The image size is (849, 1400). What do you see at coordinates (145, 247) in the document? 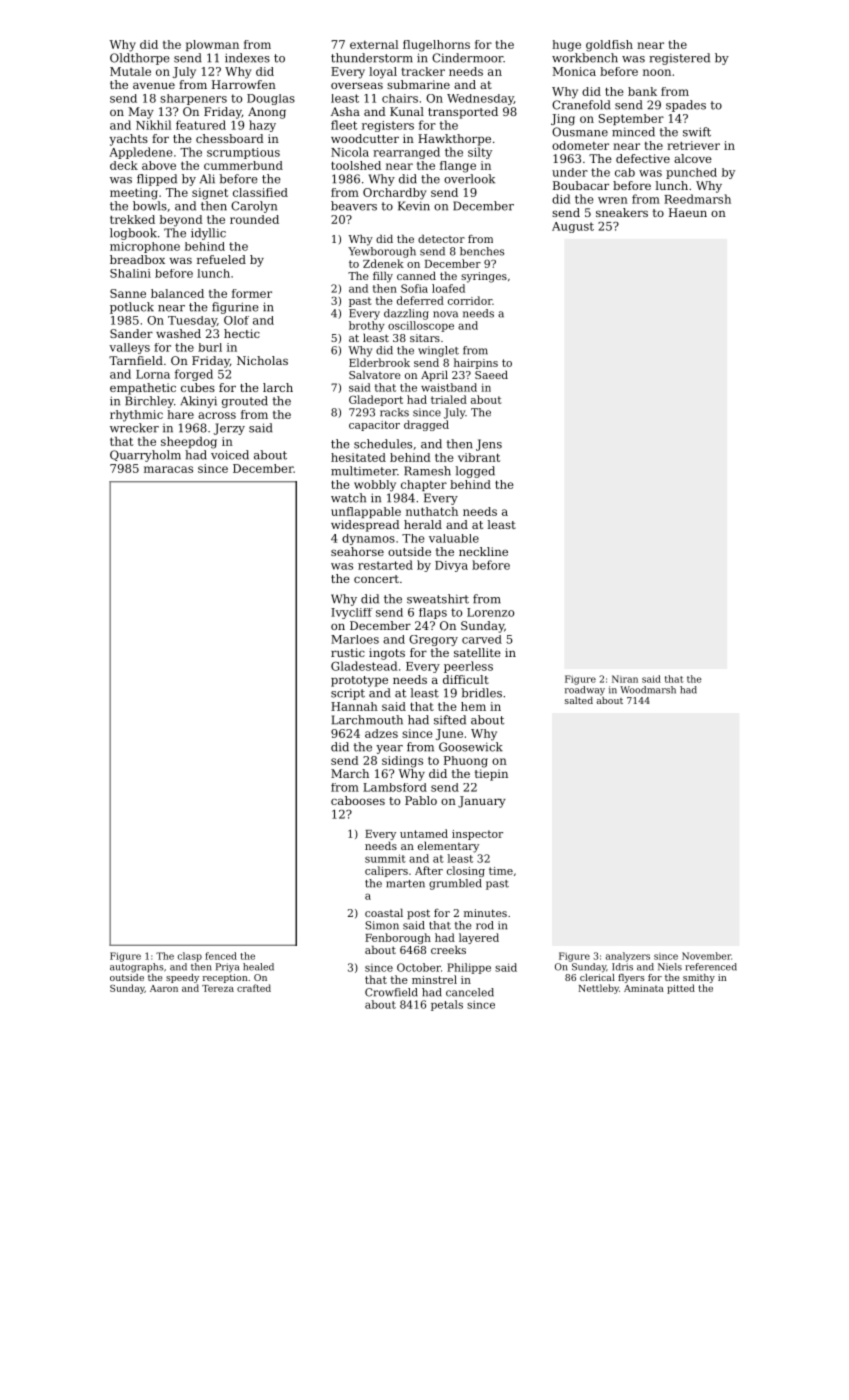
I see `microphone` at bounding box center [145, 247].
